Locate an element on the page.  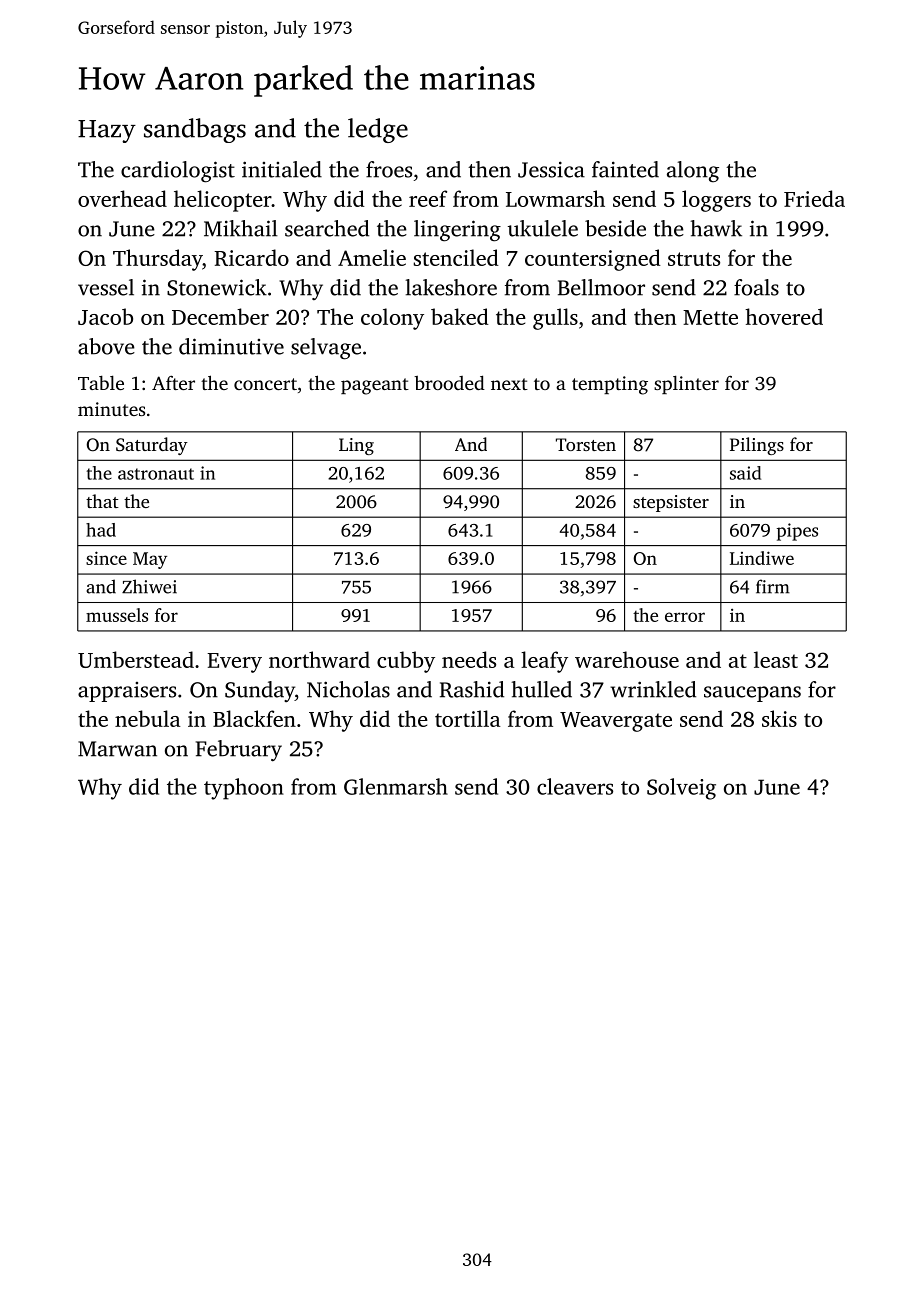
said is located at coordinates (745, 473).
